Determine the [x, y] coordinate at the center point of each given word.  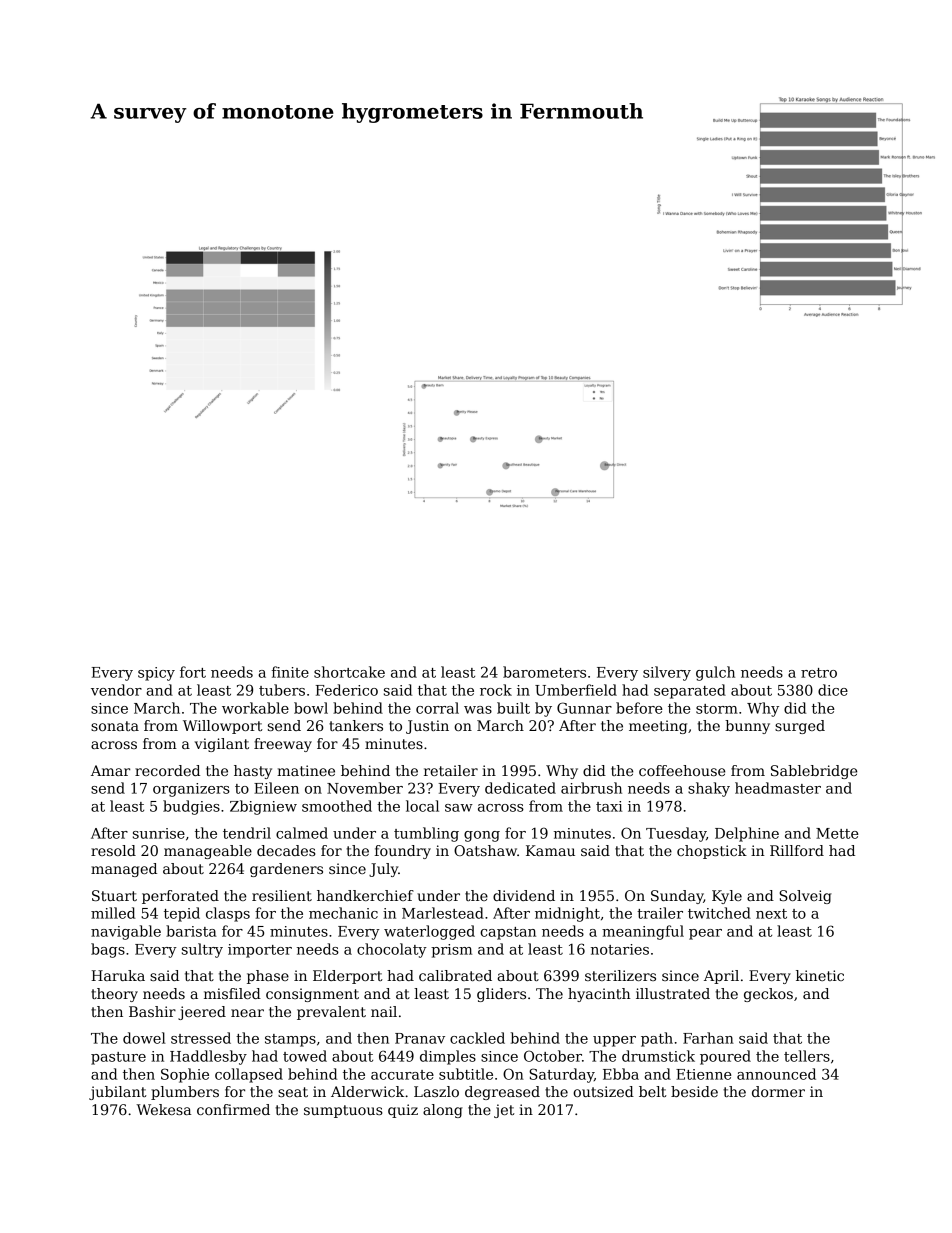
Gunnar [584, 708]
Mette [837, 833]
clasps [228, 914]
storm [717, 709]
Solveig [805, 897]
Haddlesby [208, 1057]
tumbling [426, 834]
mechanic [343, 913]
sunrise [159, 833]
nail [384, 1011]
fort [193, 672]
